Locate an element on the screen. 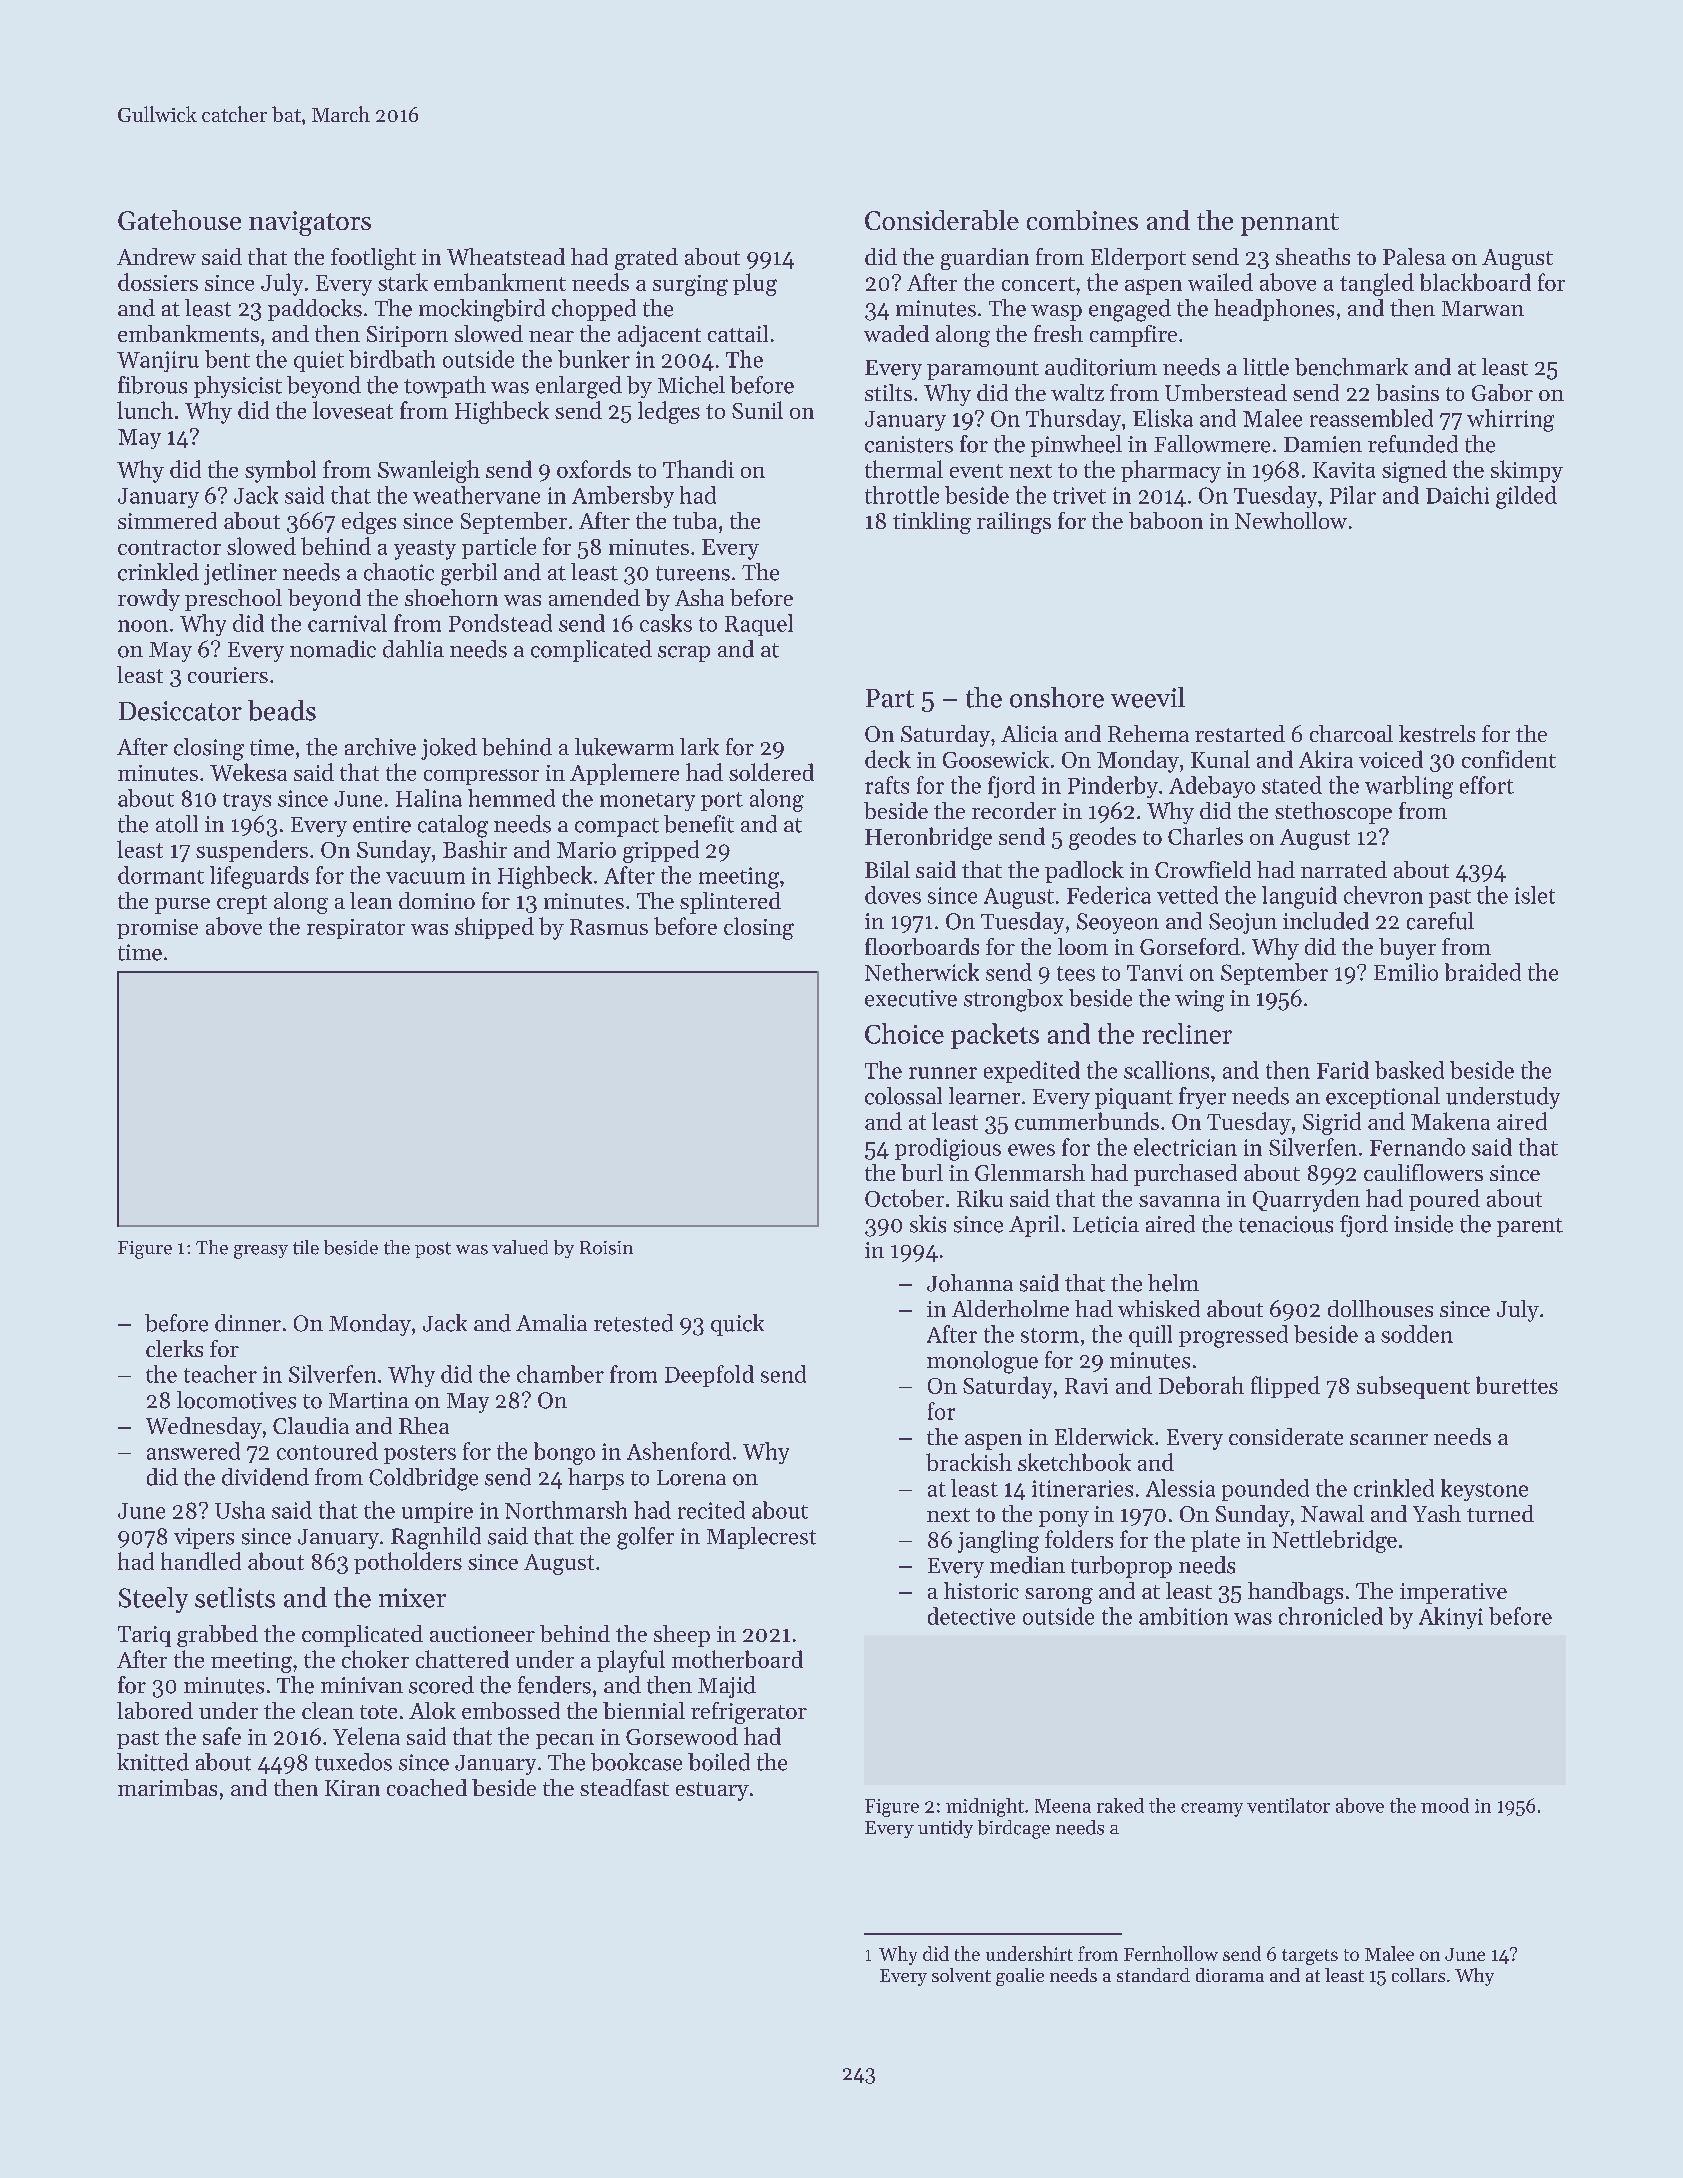 The height and width of the screenshot is (2178, 1683). Rasmus is located at coordinates (609, 927).
